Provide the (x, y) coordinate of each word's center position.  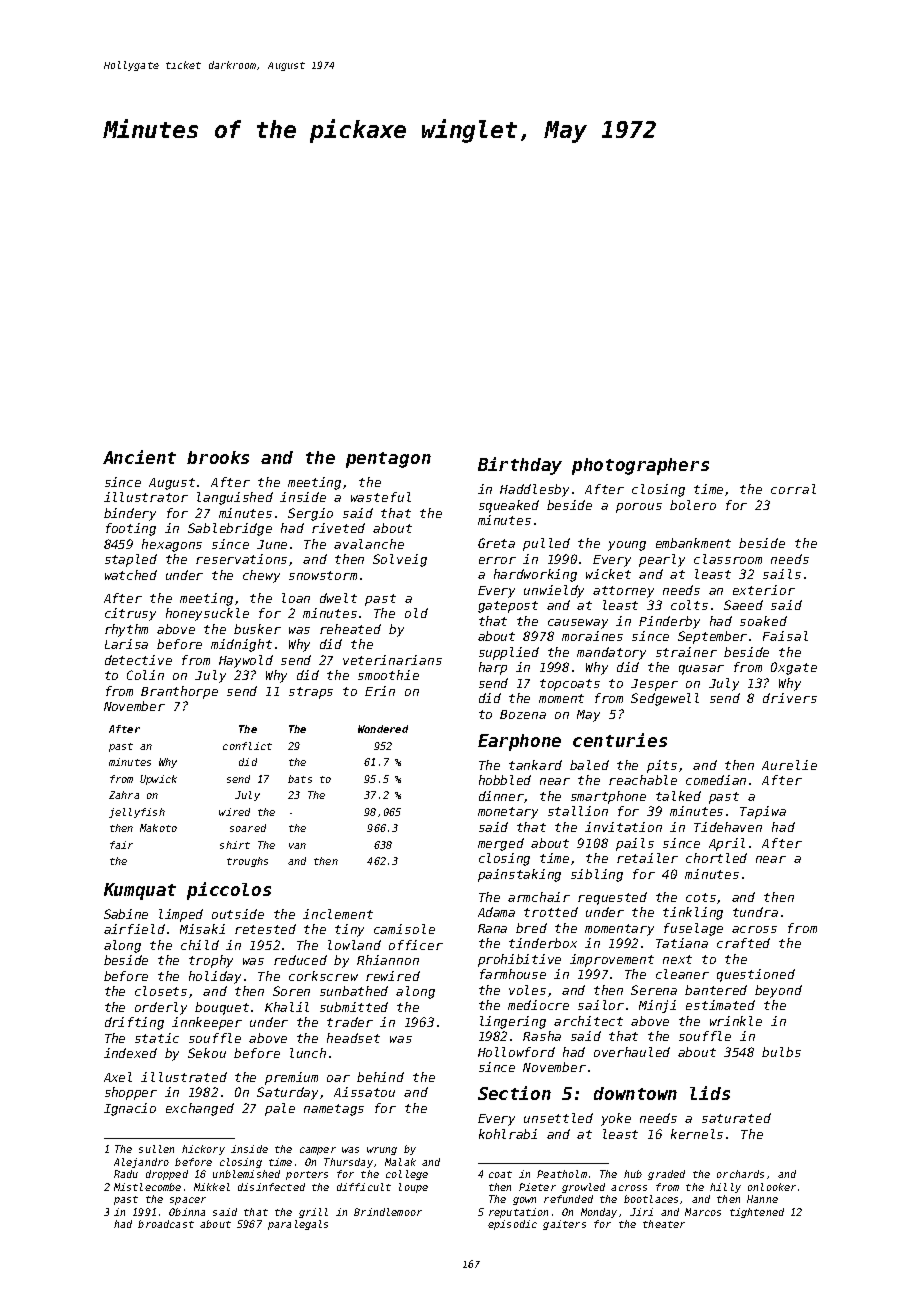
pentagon (388, 460)
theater (664, 1224)
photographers (640, 466)
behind (380, 1077)
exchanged (200, 1109)
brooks (218, 457)
